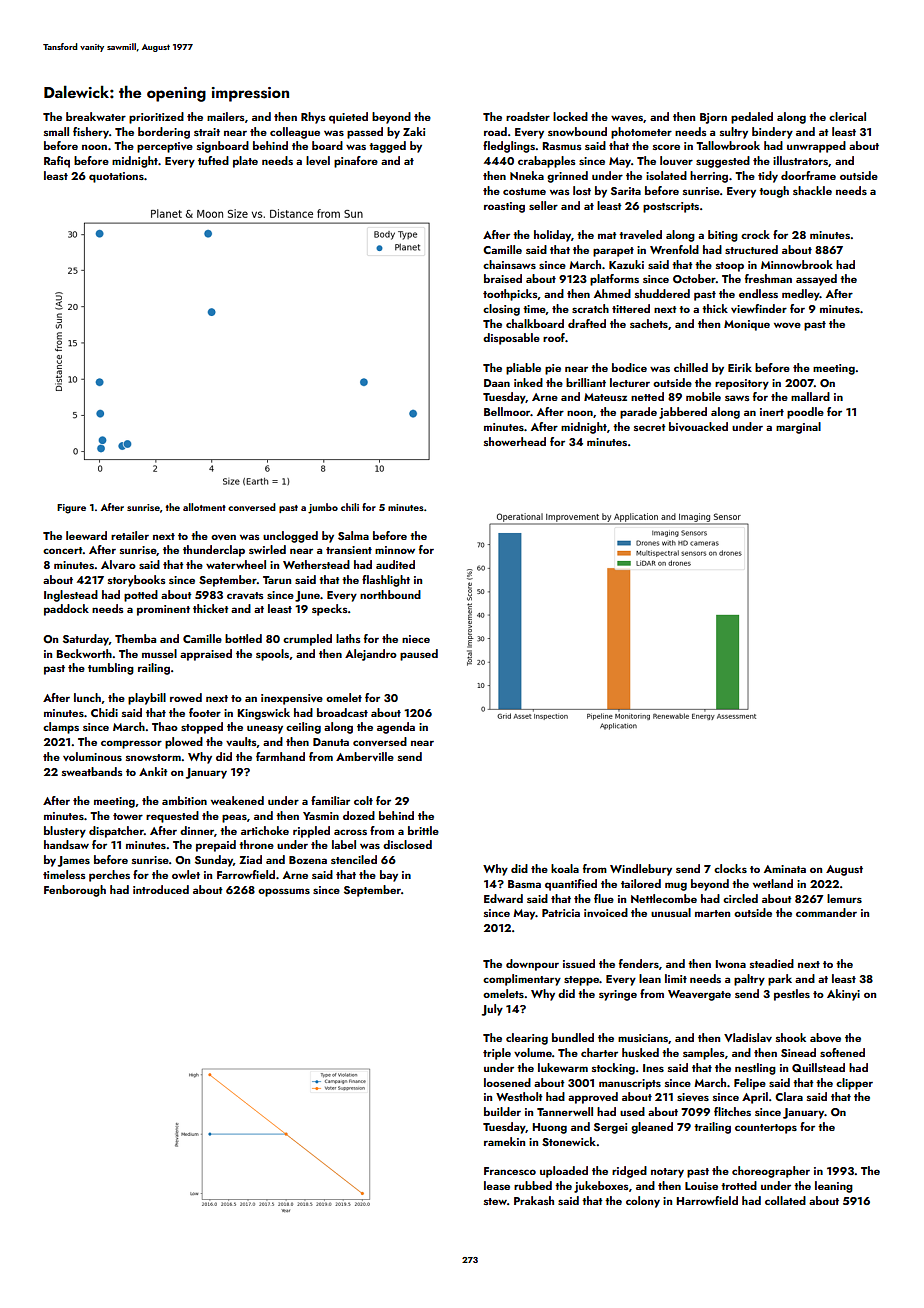 The width and height of the document is (924, 1308). Describe the element at coordinates (184, 800) in the document. I see `ambition` at that location.
